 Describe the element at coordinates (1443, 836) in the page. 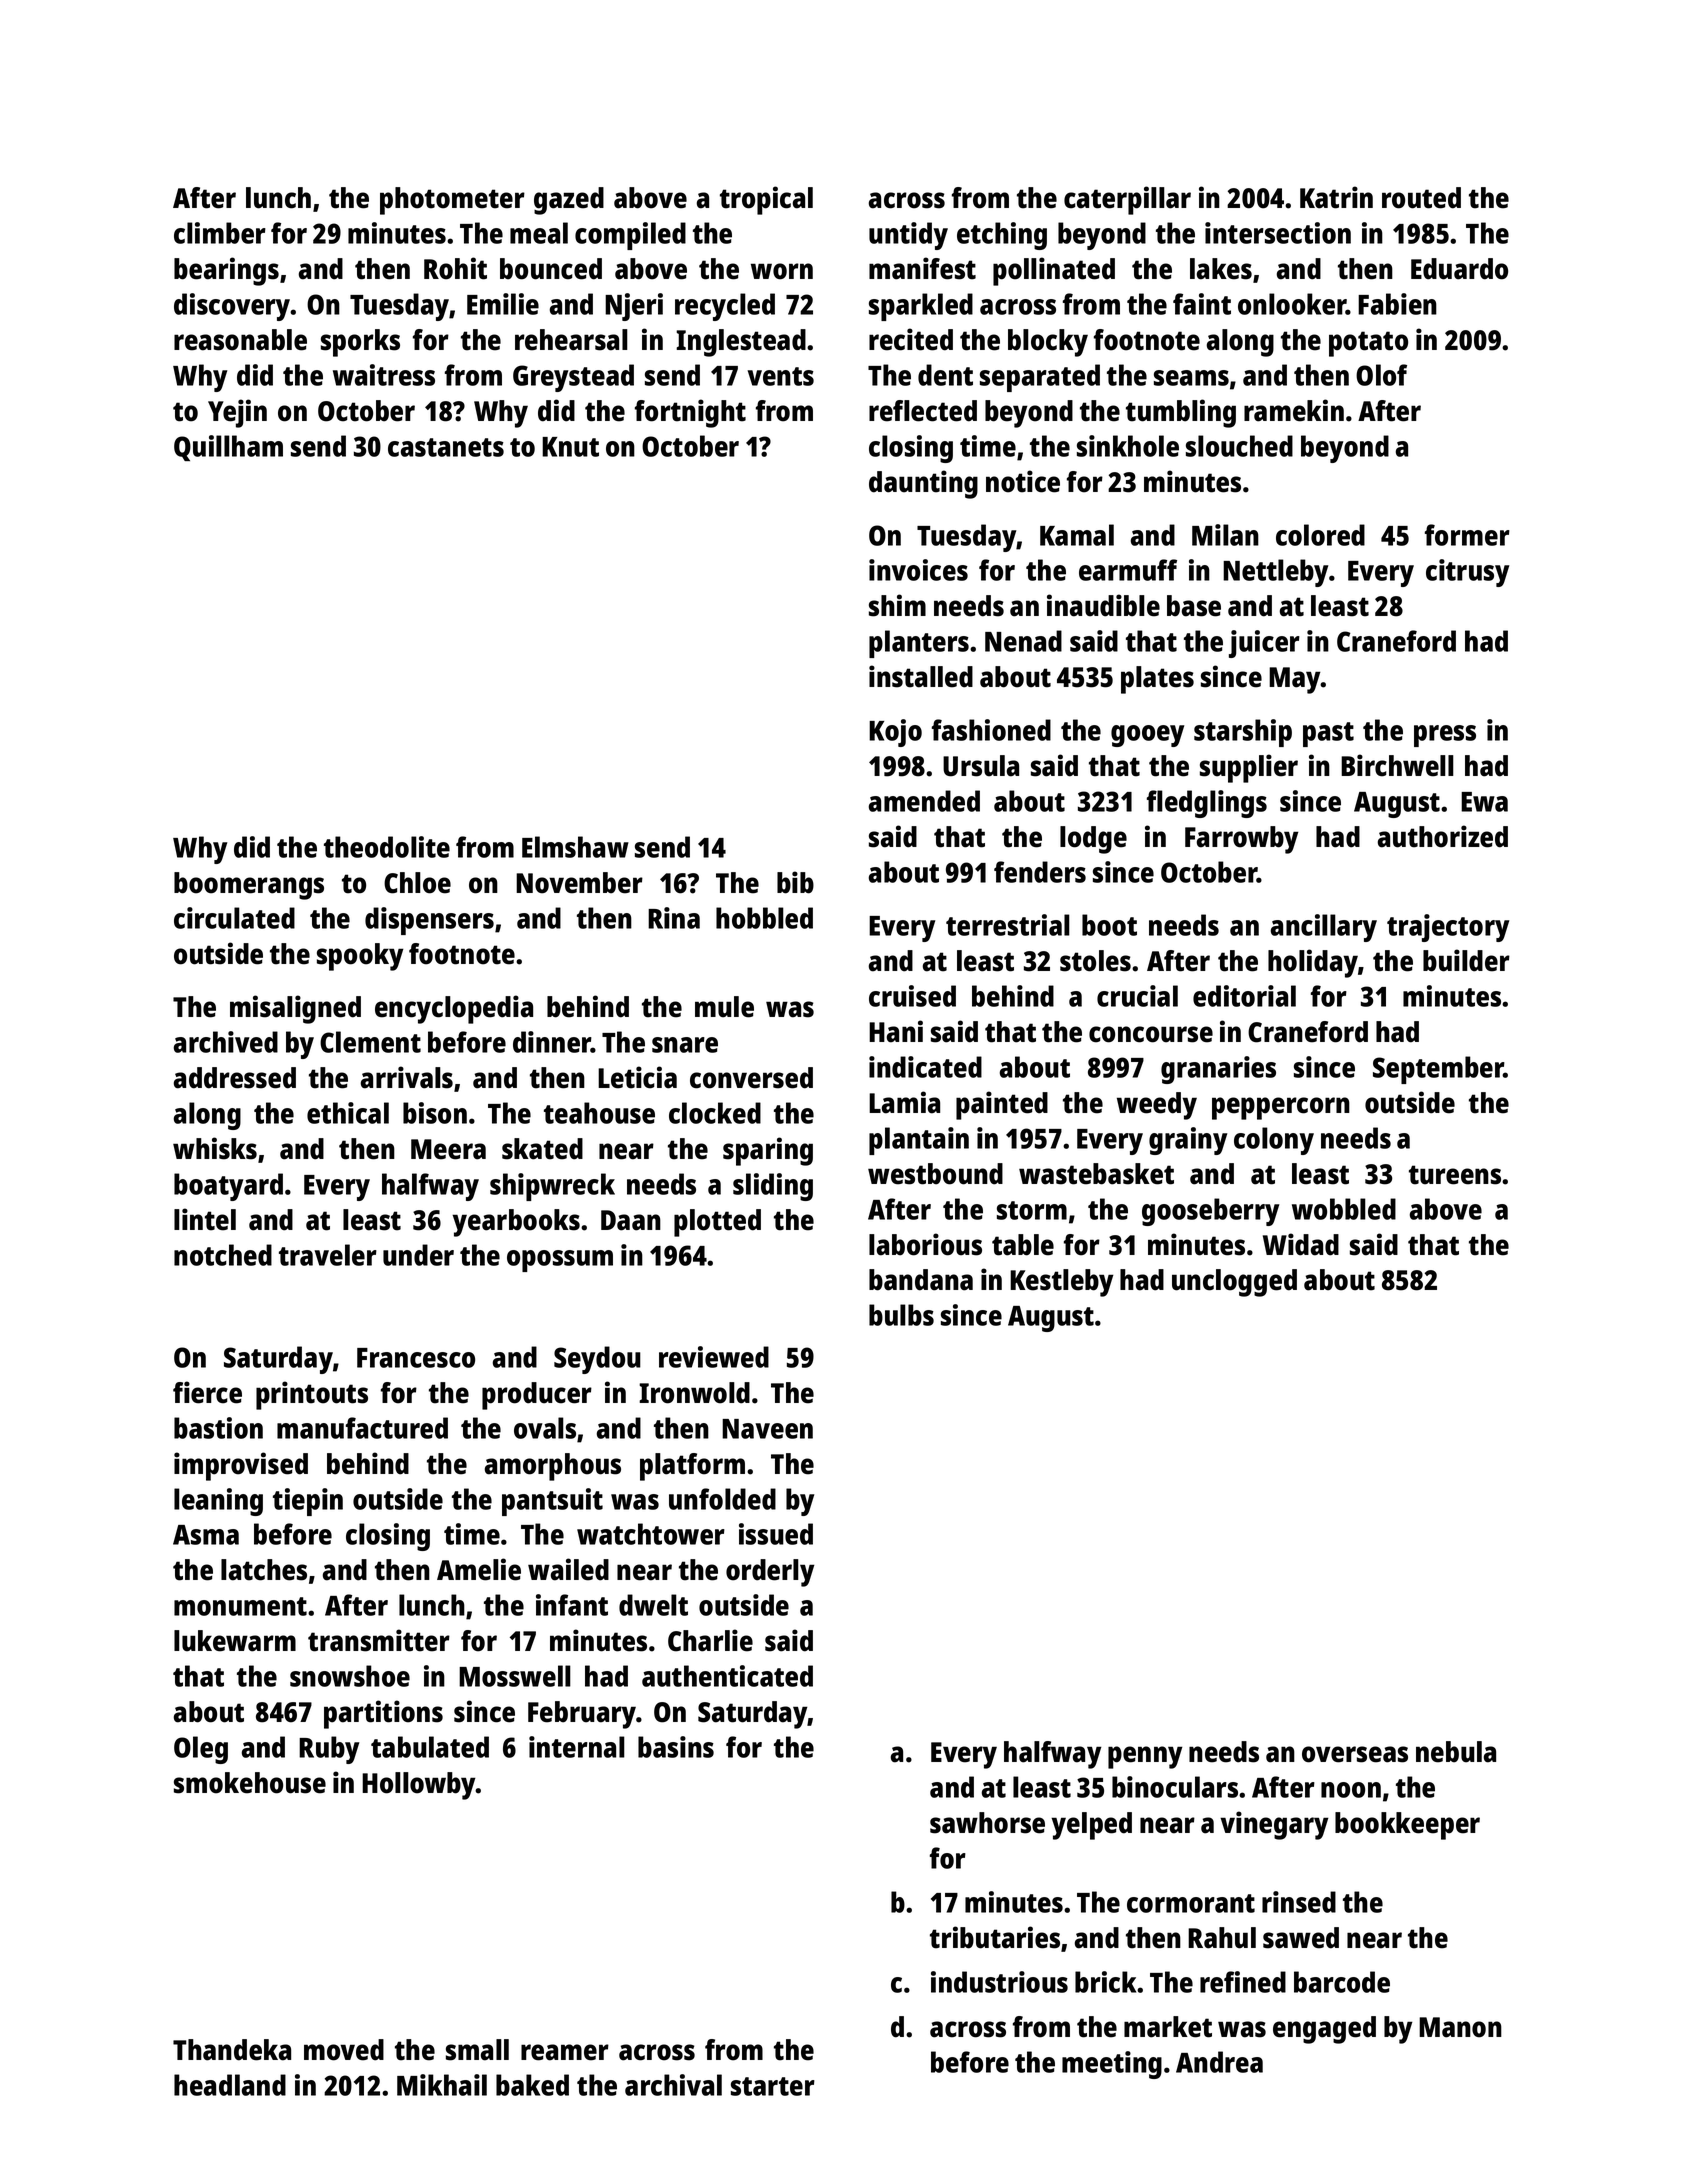

I see `authorized` at that location.
